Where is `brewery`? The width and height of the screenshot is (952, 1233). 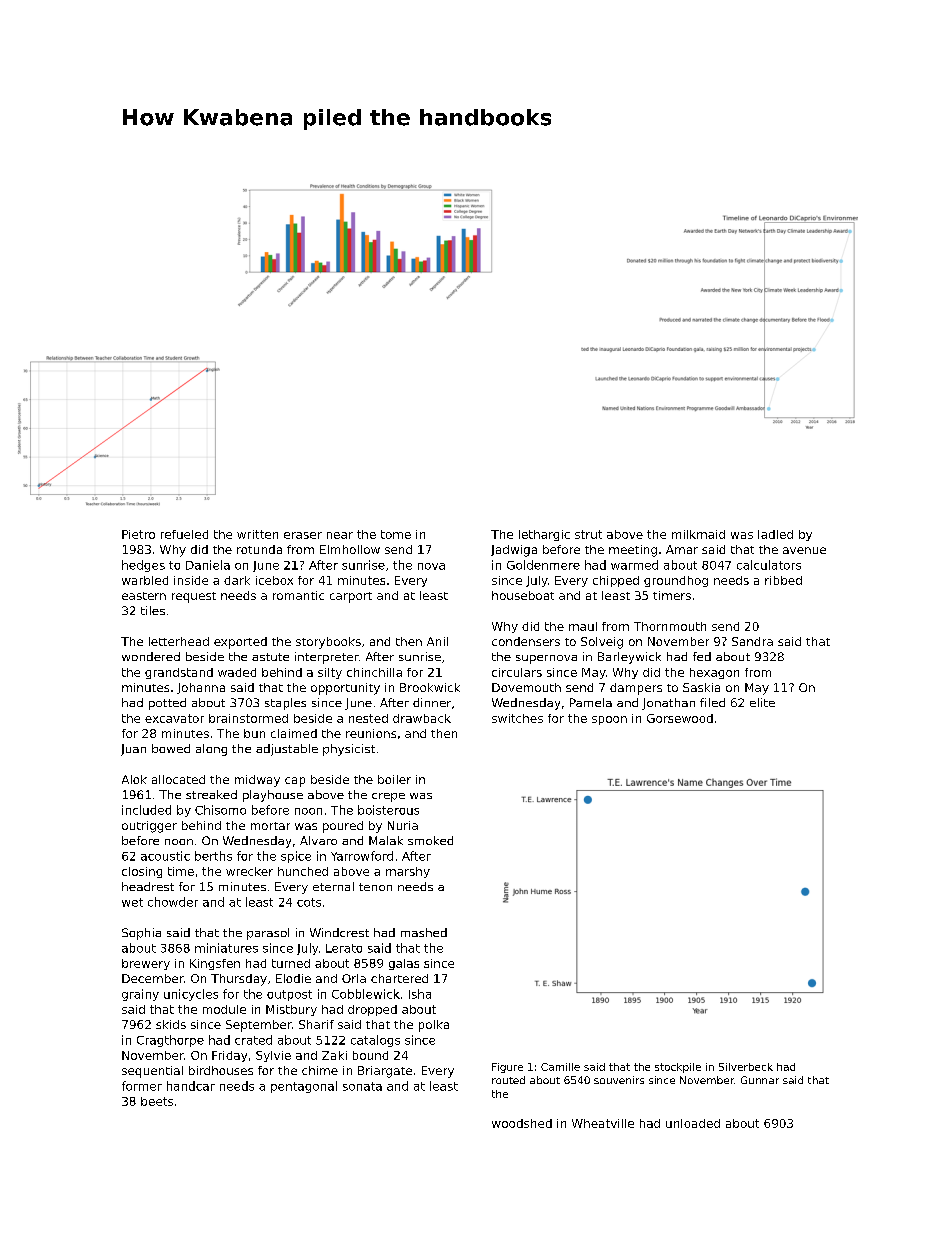
brewery is located at coordinates (146, 964).
